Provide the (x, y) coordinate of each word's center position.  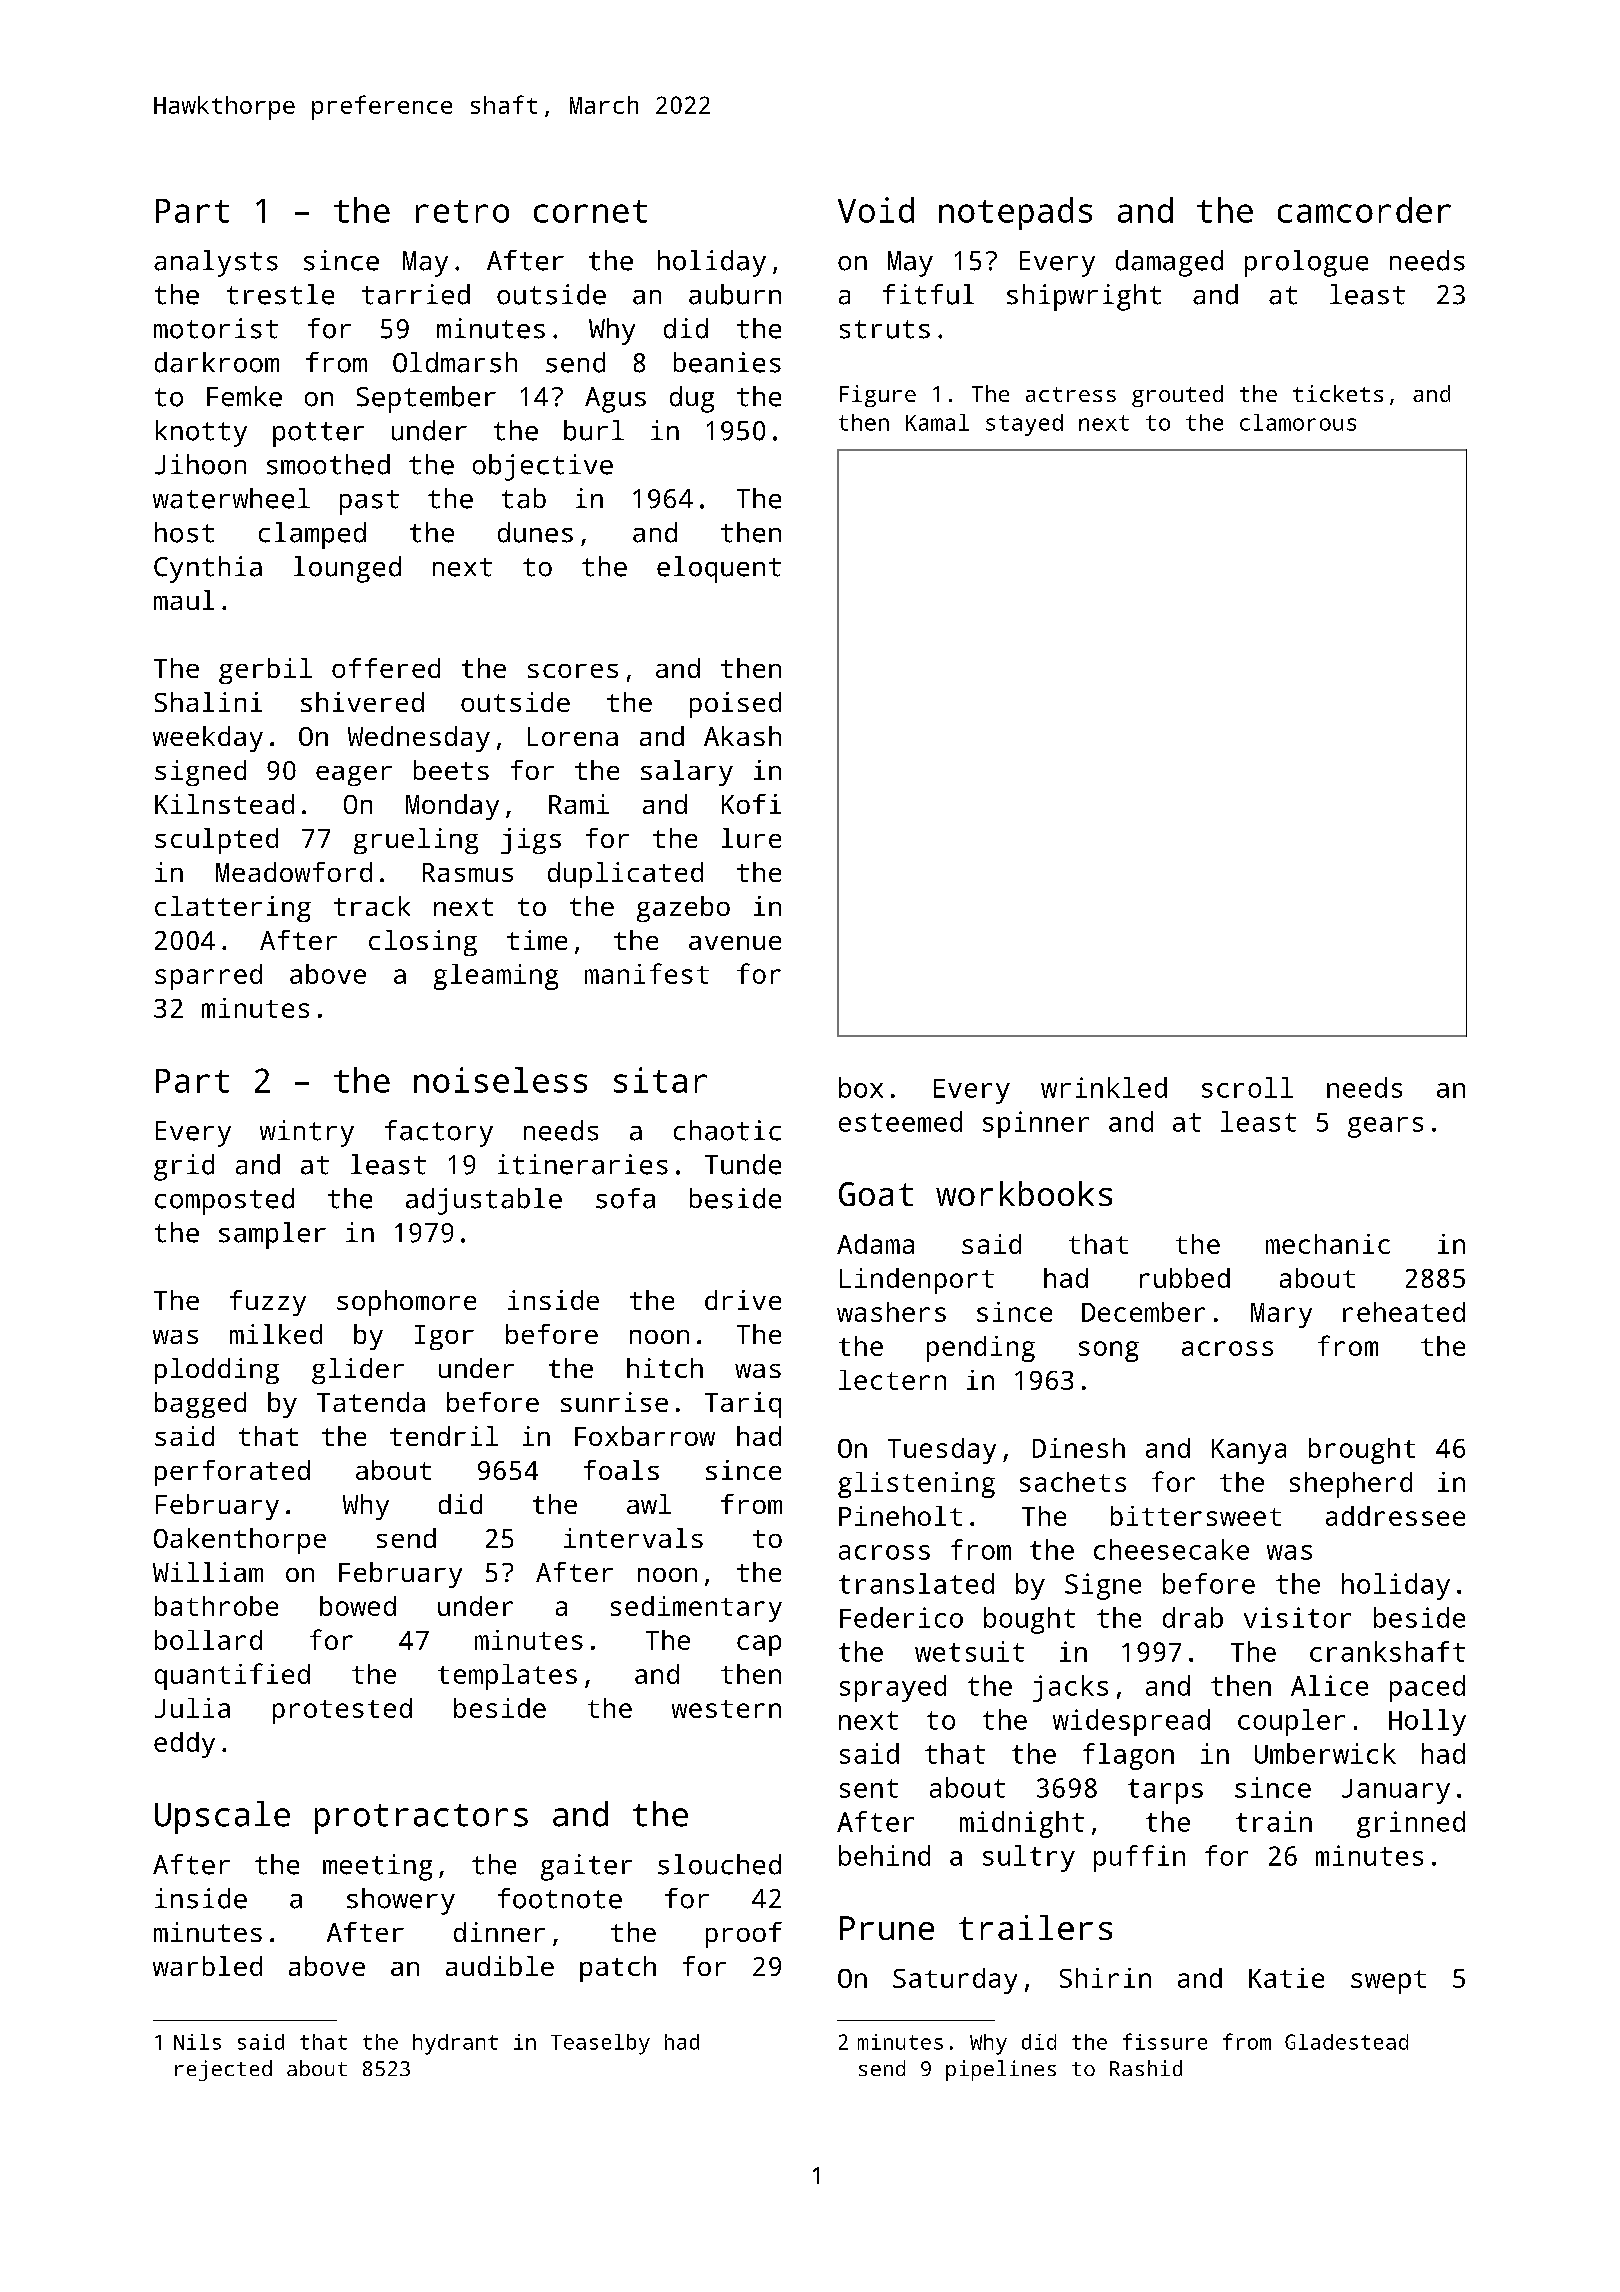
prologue (1306, 263)
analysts (216, 263)
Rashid (1146, 2068)
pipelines (1001, 2070)
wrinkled (1104, 1087)
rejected (223, 2070)
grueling (416, 841)
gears (1385, 1127)
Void (876, 210)
